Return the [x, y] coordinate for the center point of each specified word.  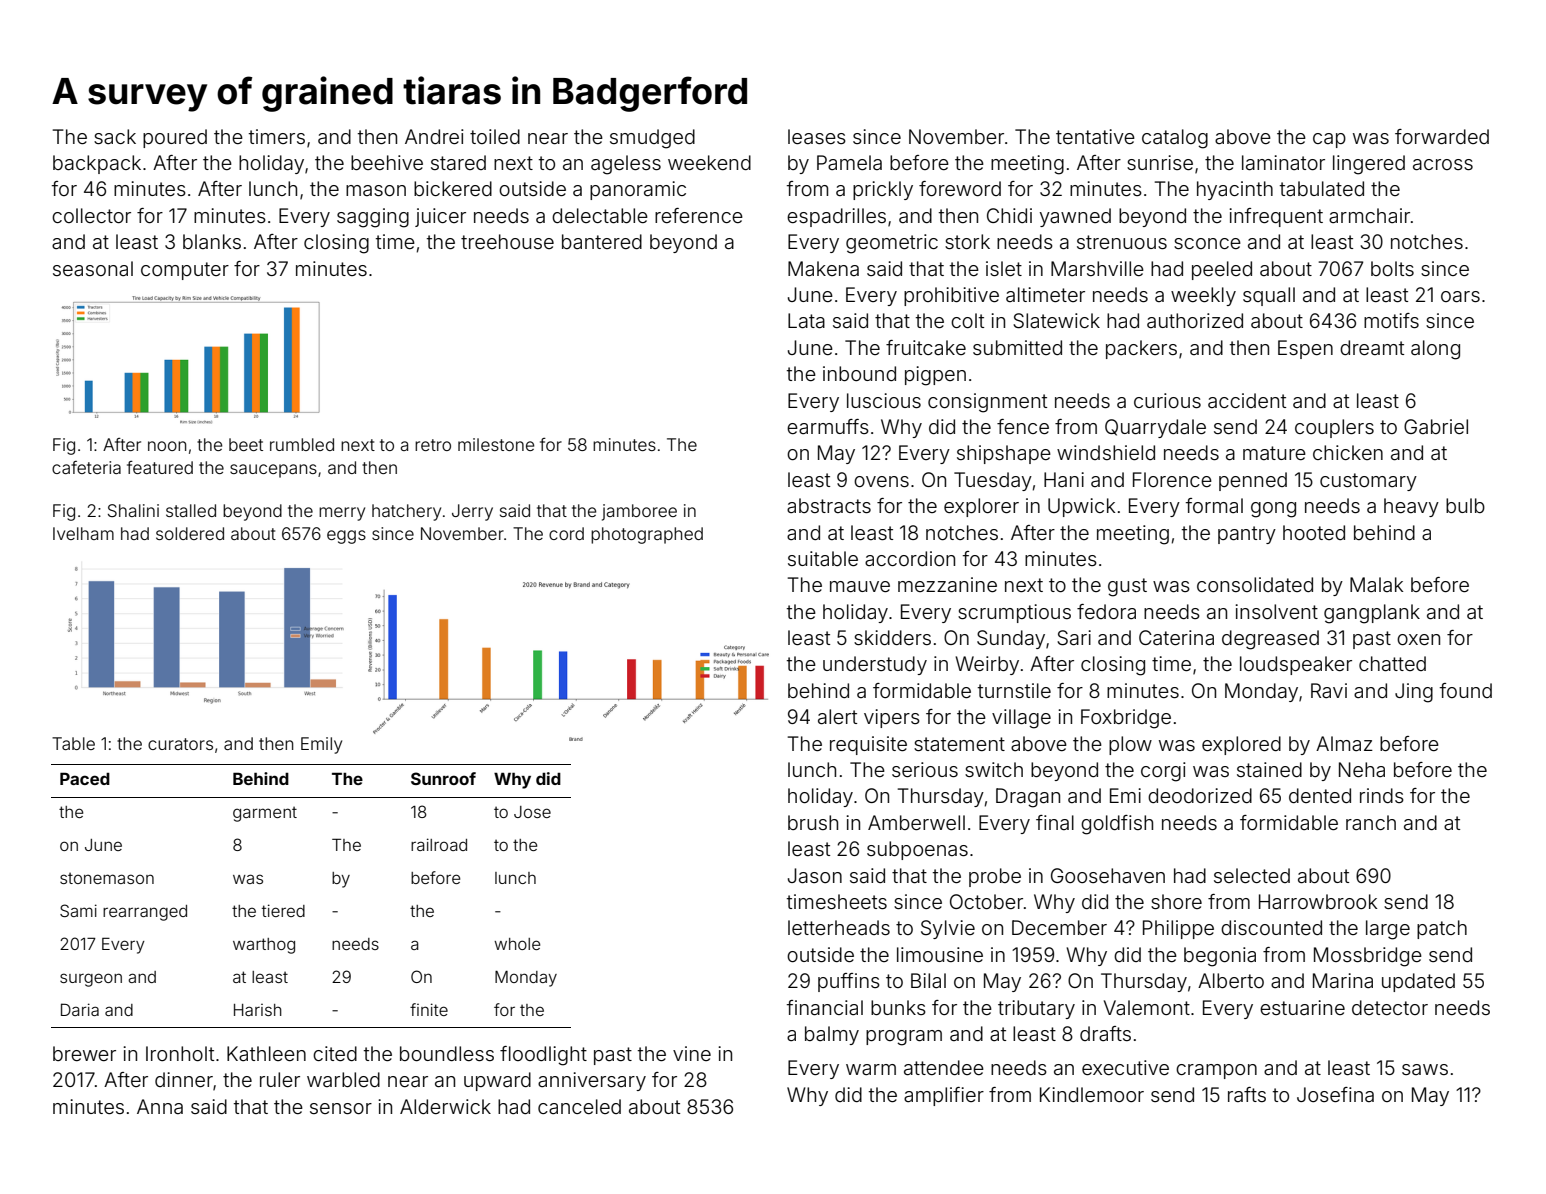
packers [1141, 349]
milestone [496, 444]
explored [1241, 745]
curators [180, 744]
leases [817, 136]
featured [160, 467]
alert [837, 716]
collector [91, 215]
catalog [1175, 139]
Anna [160, 1106]
